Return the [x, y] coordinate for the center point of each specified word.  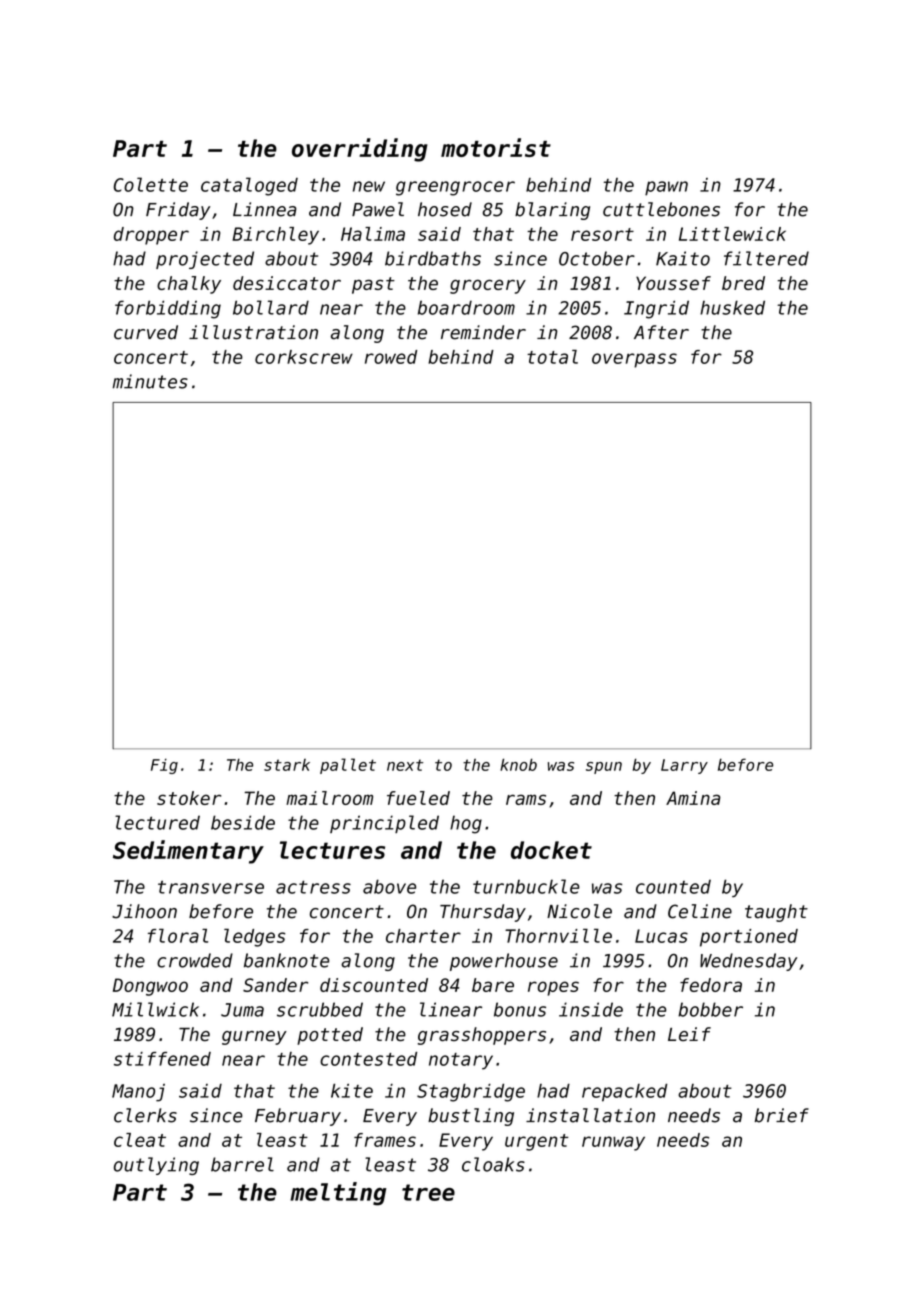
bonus [520, 1009]
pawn [666, 188]
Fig [164, 766]
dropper [151, 236]
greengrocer [455, 188]
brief [782, 1115]
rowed [391, 357]
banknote [286, 960]
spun [604, 768]
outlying [156, 1166]
